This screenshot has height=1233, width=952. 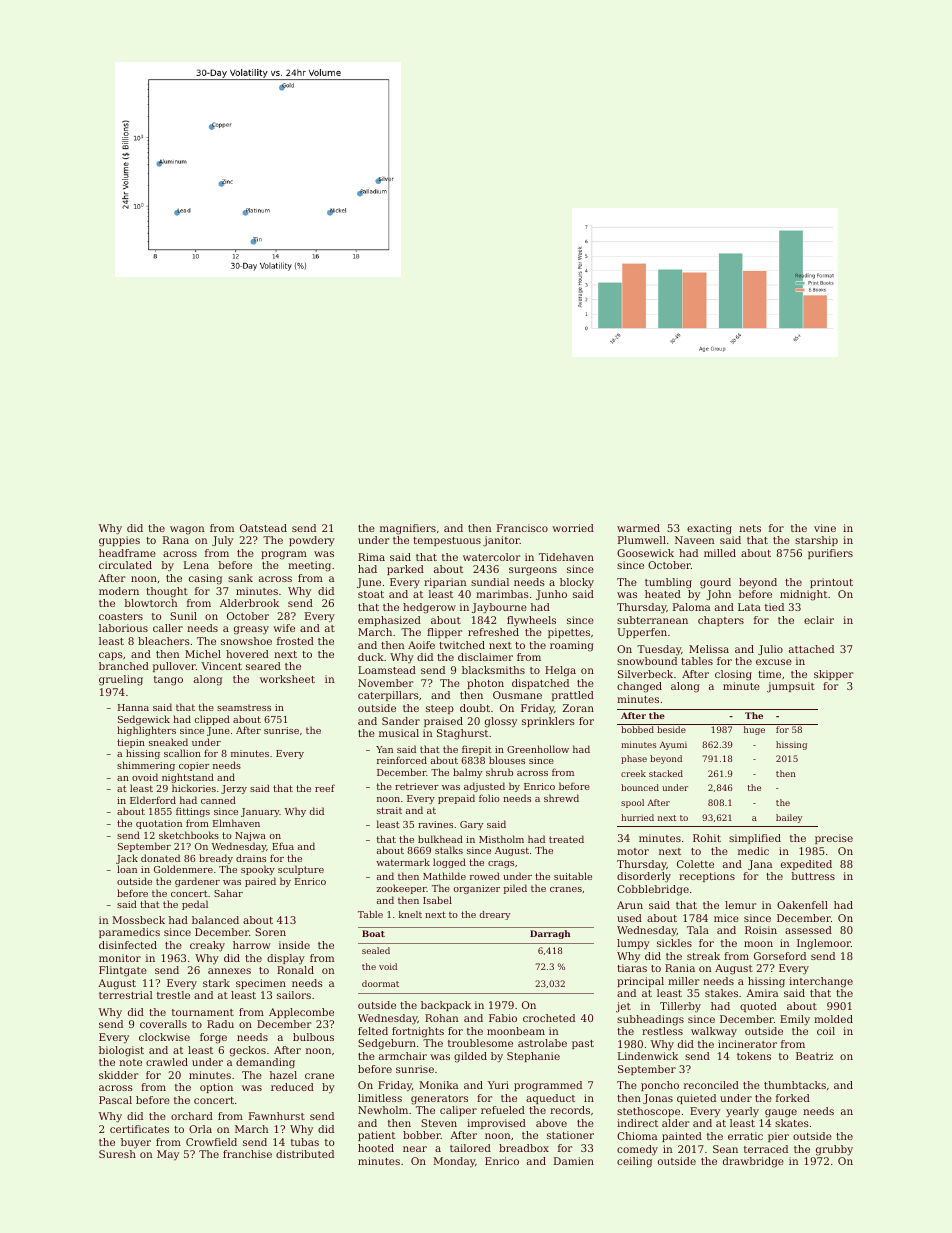 What do you see at coordinates (115, 1100) in the screenshot?
I see `Pascal` at bounding box center [115, 1100].
